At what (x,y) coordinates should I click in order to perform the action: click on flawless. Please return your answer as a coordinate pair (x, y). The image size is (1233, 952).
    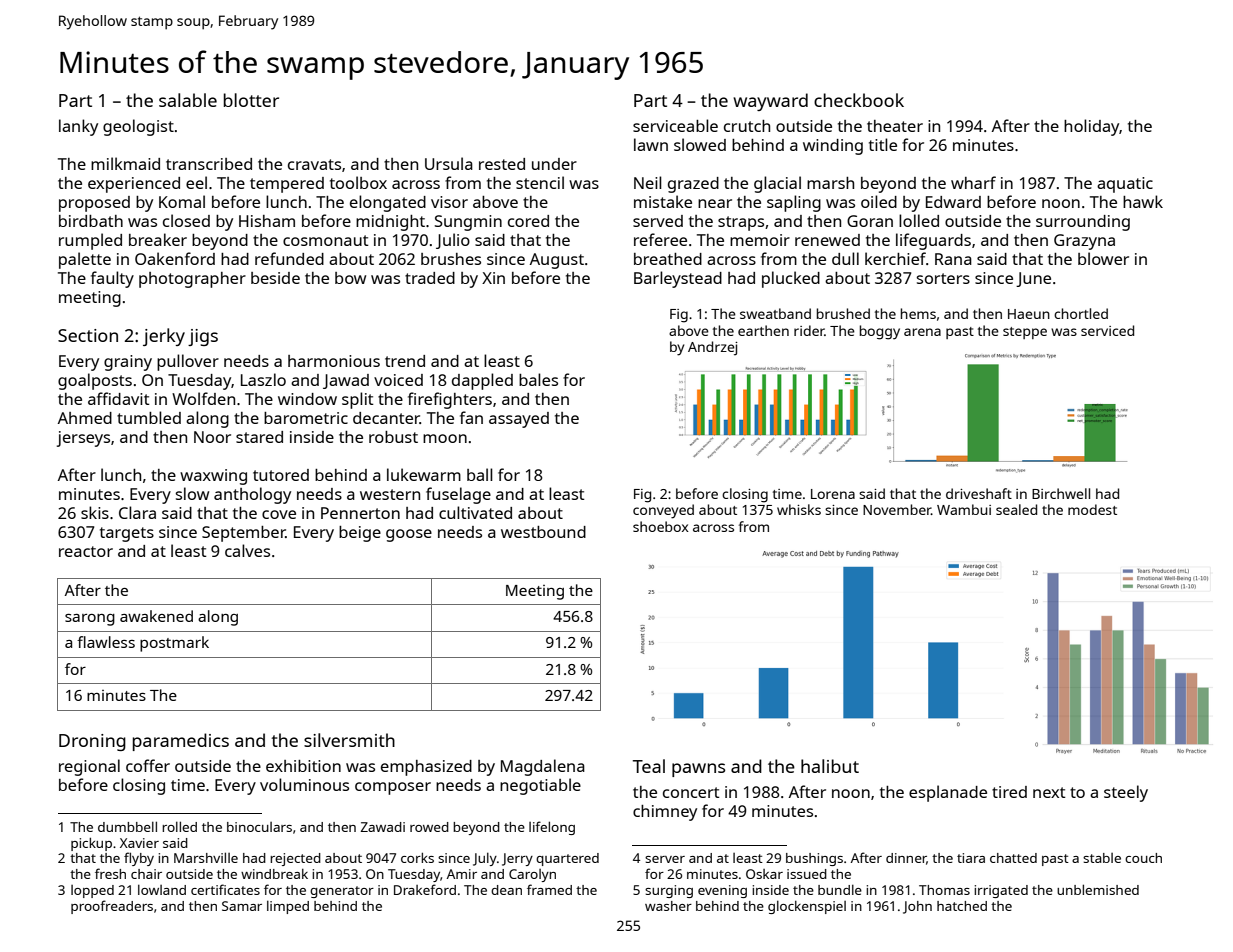
    Looking at the image, I should click on (106, 642).
